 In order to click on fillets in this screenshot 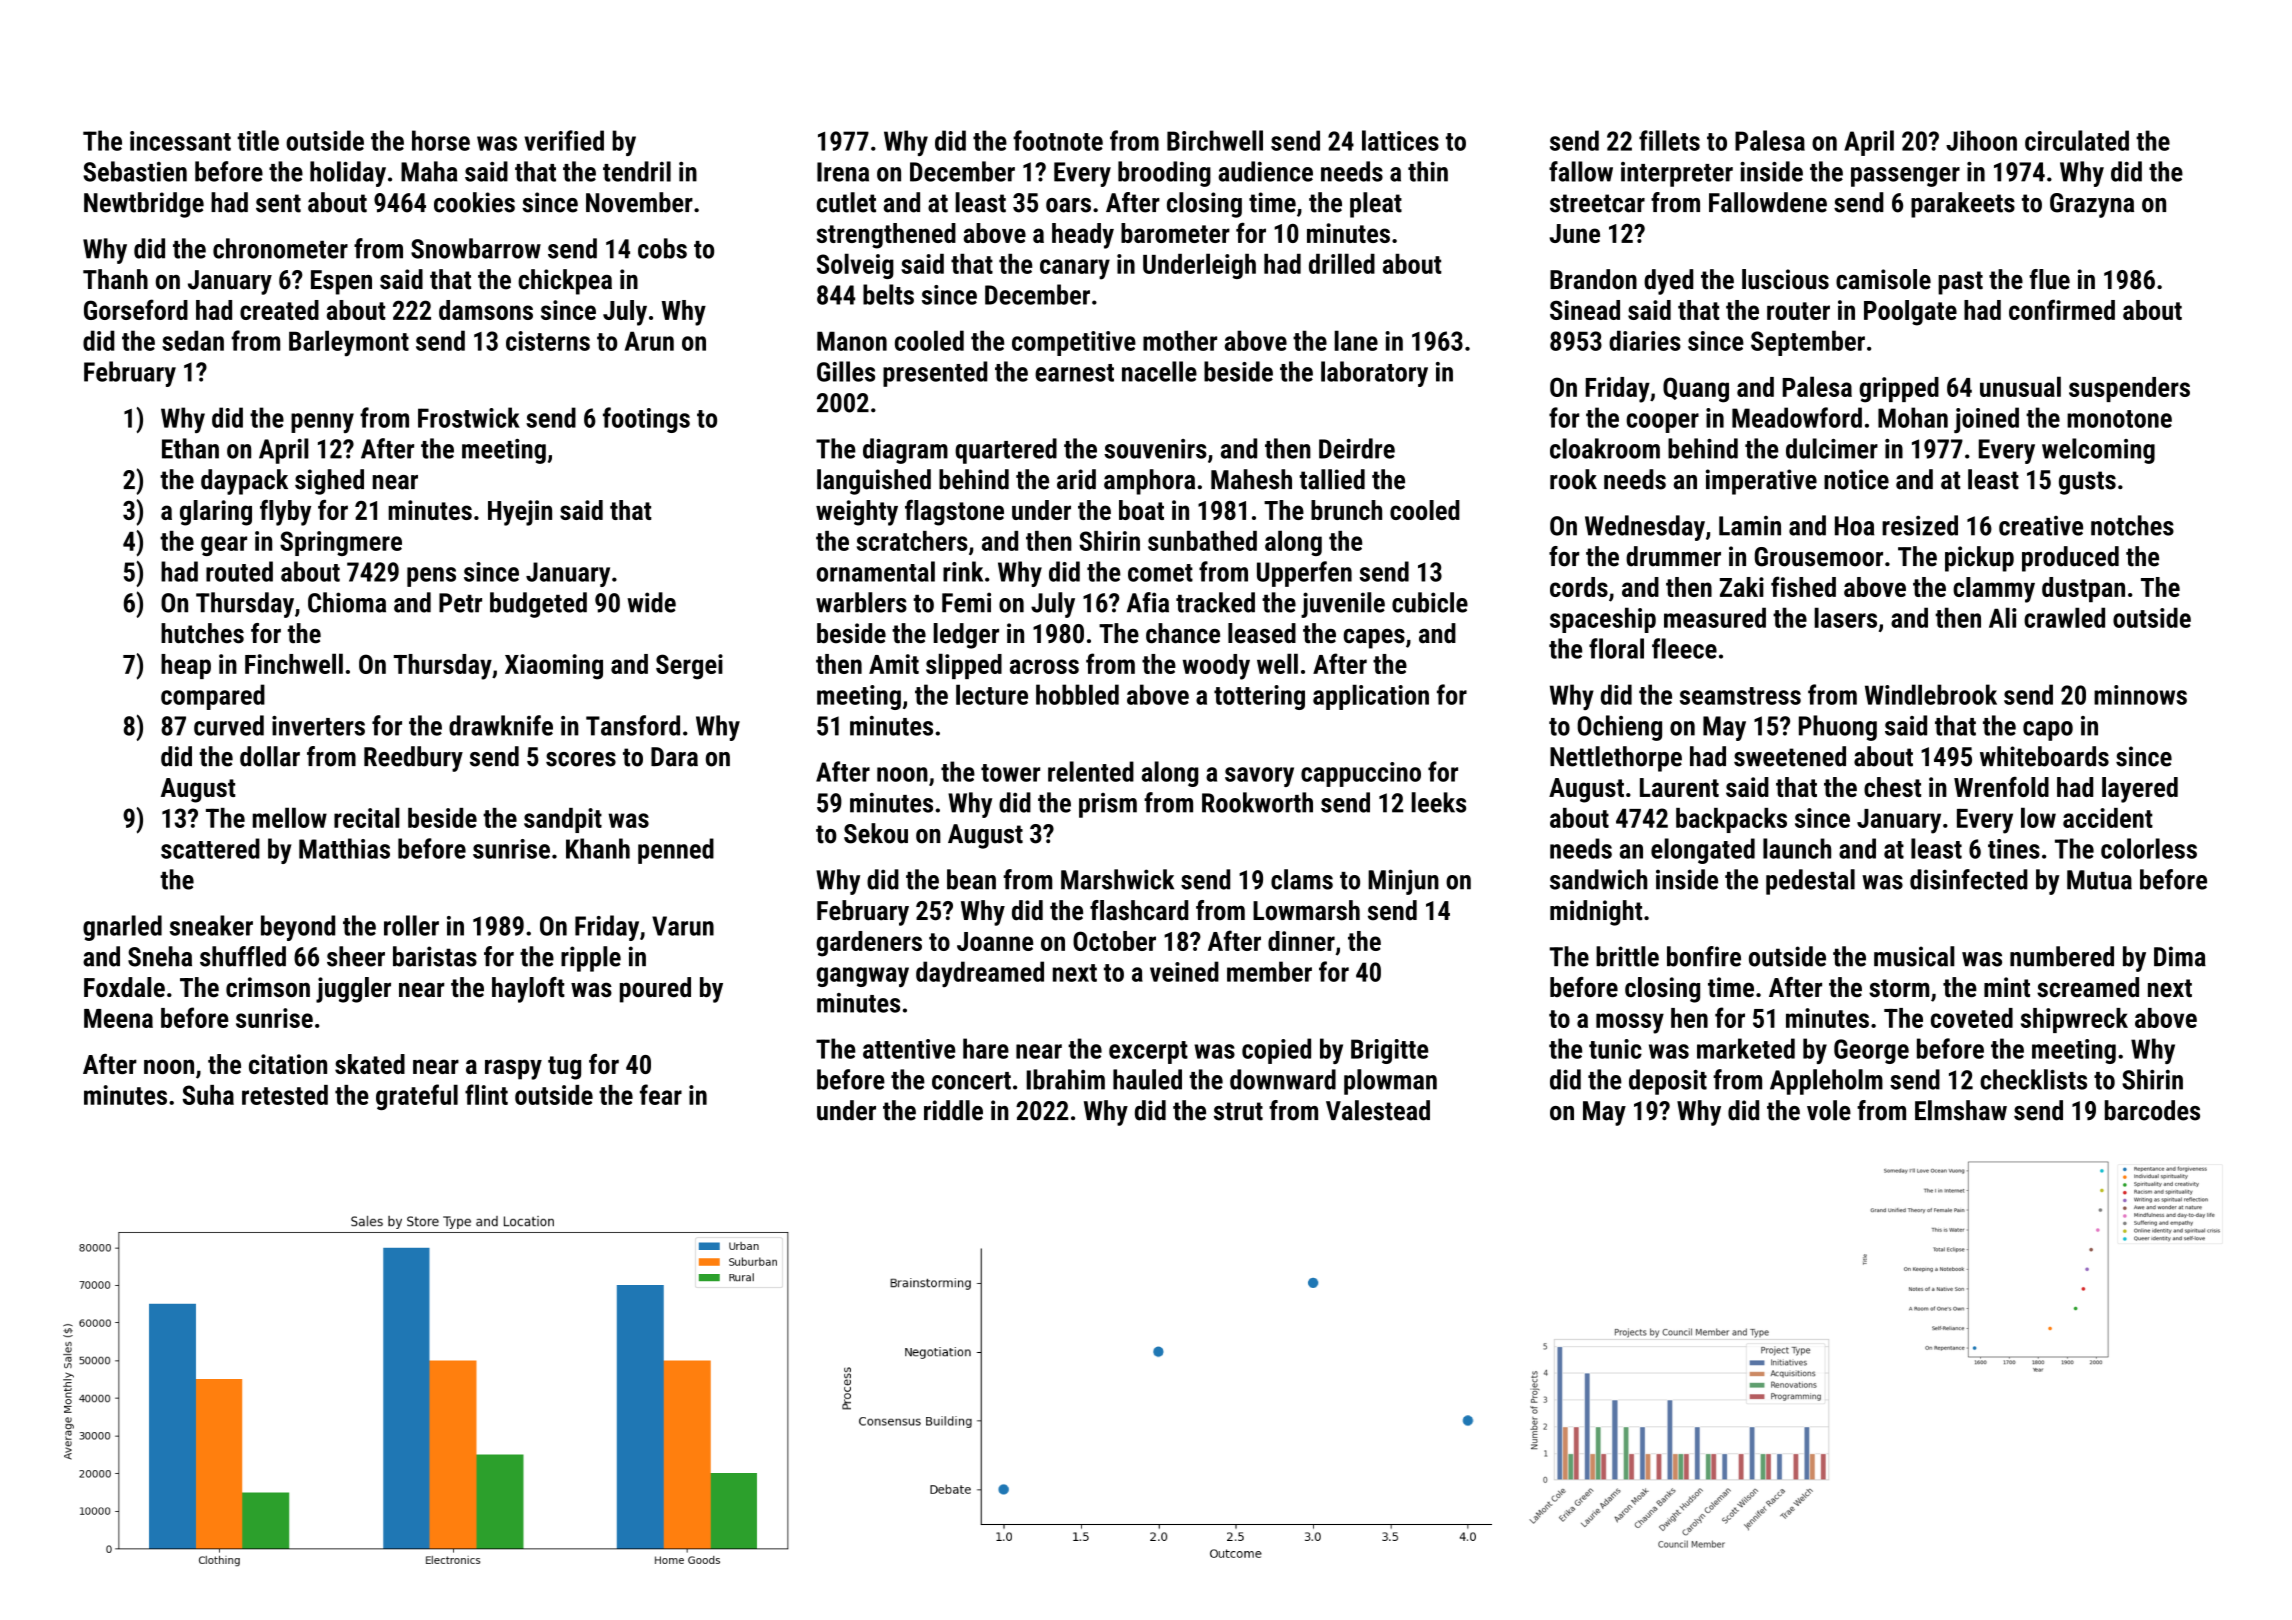, I will do `click(1669, 140)`.
